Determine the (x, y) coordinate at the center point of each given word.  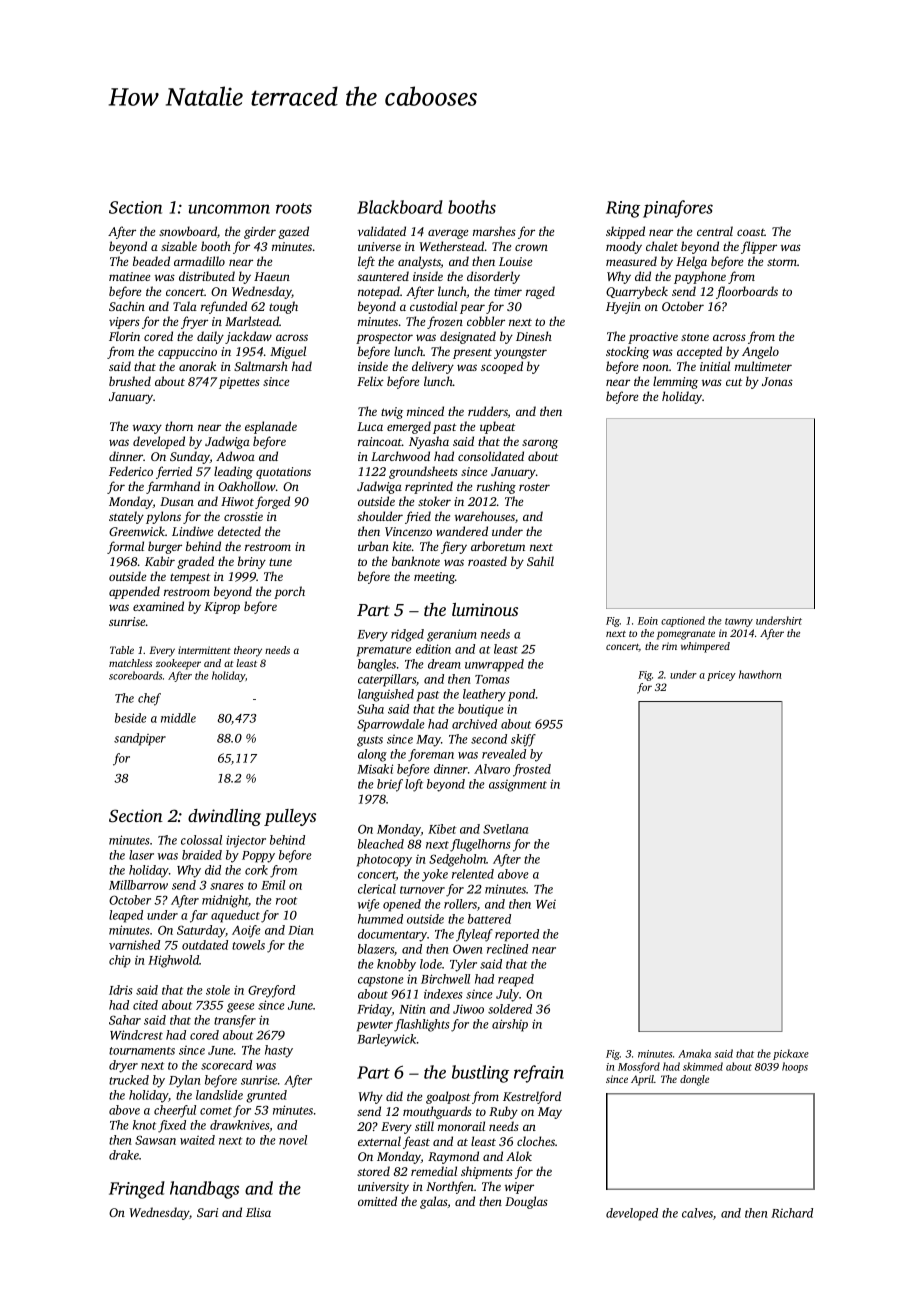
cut (734, 382)
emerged (409, 427)
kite (402, 546)
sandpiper (140, 739)
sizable (179, 246)
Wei (546, 904)
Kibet (442, 829)
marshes (494, 231)
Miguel (288, 352)
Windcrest (136, 1035)
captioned (683, 621)
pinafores (678, 209)
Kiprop (222, 608)
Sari (207, 1212)
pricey (721, 676)
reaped (516, 980)
